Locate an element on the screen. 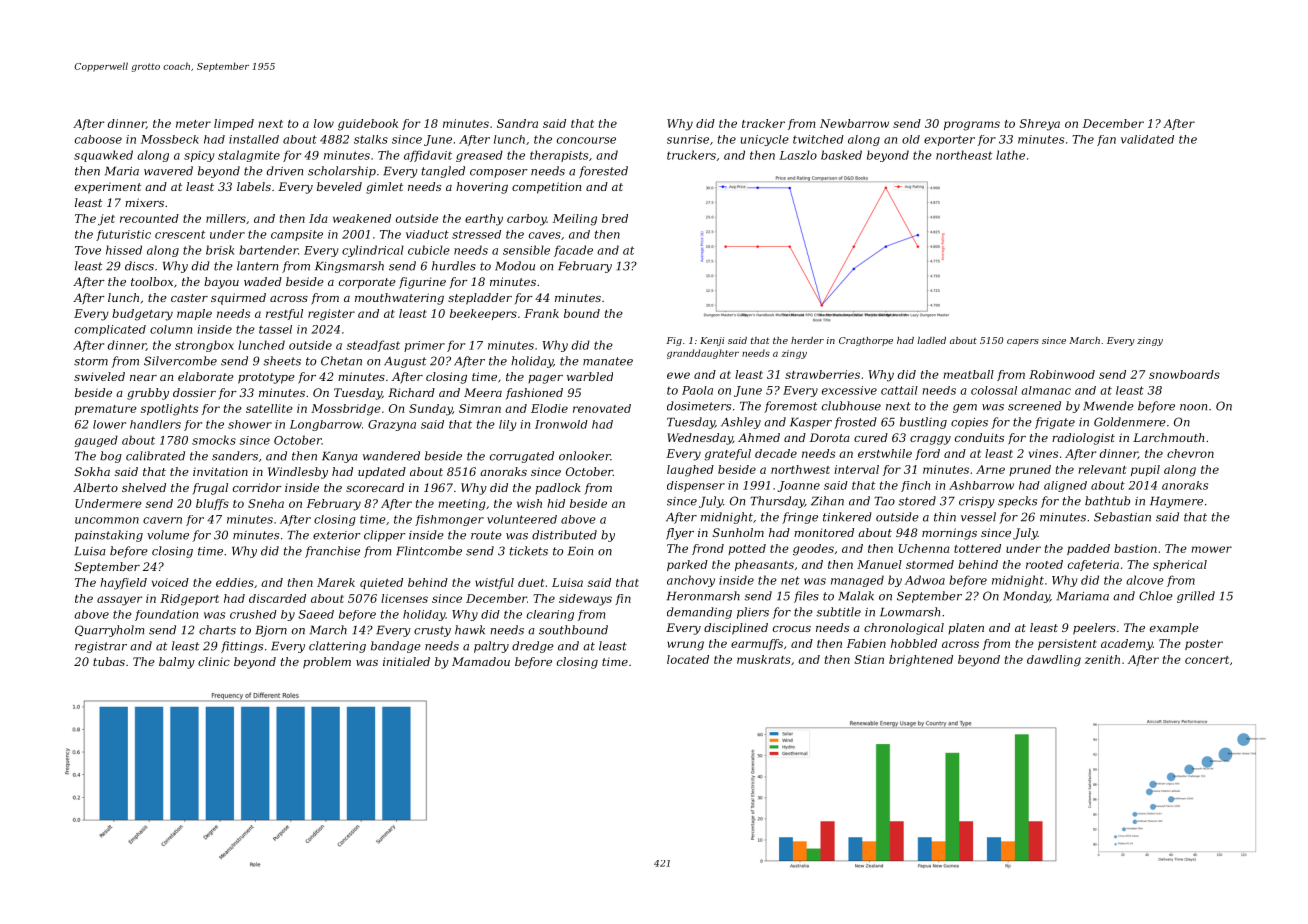 This screenshot has height=924, width=1308. capers is located at coordinates (1023, 342).
